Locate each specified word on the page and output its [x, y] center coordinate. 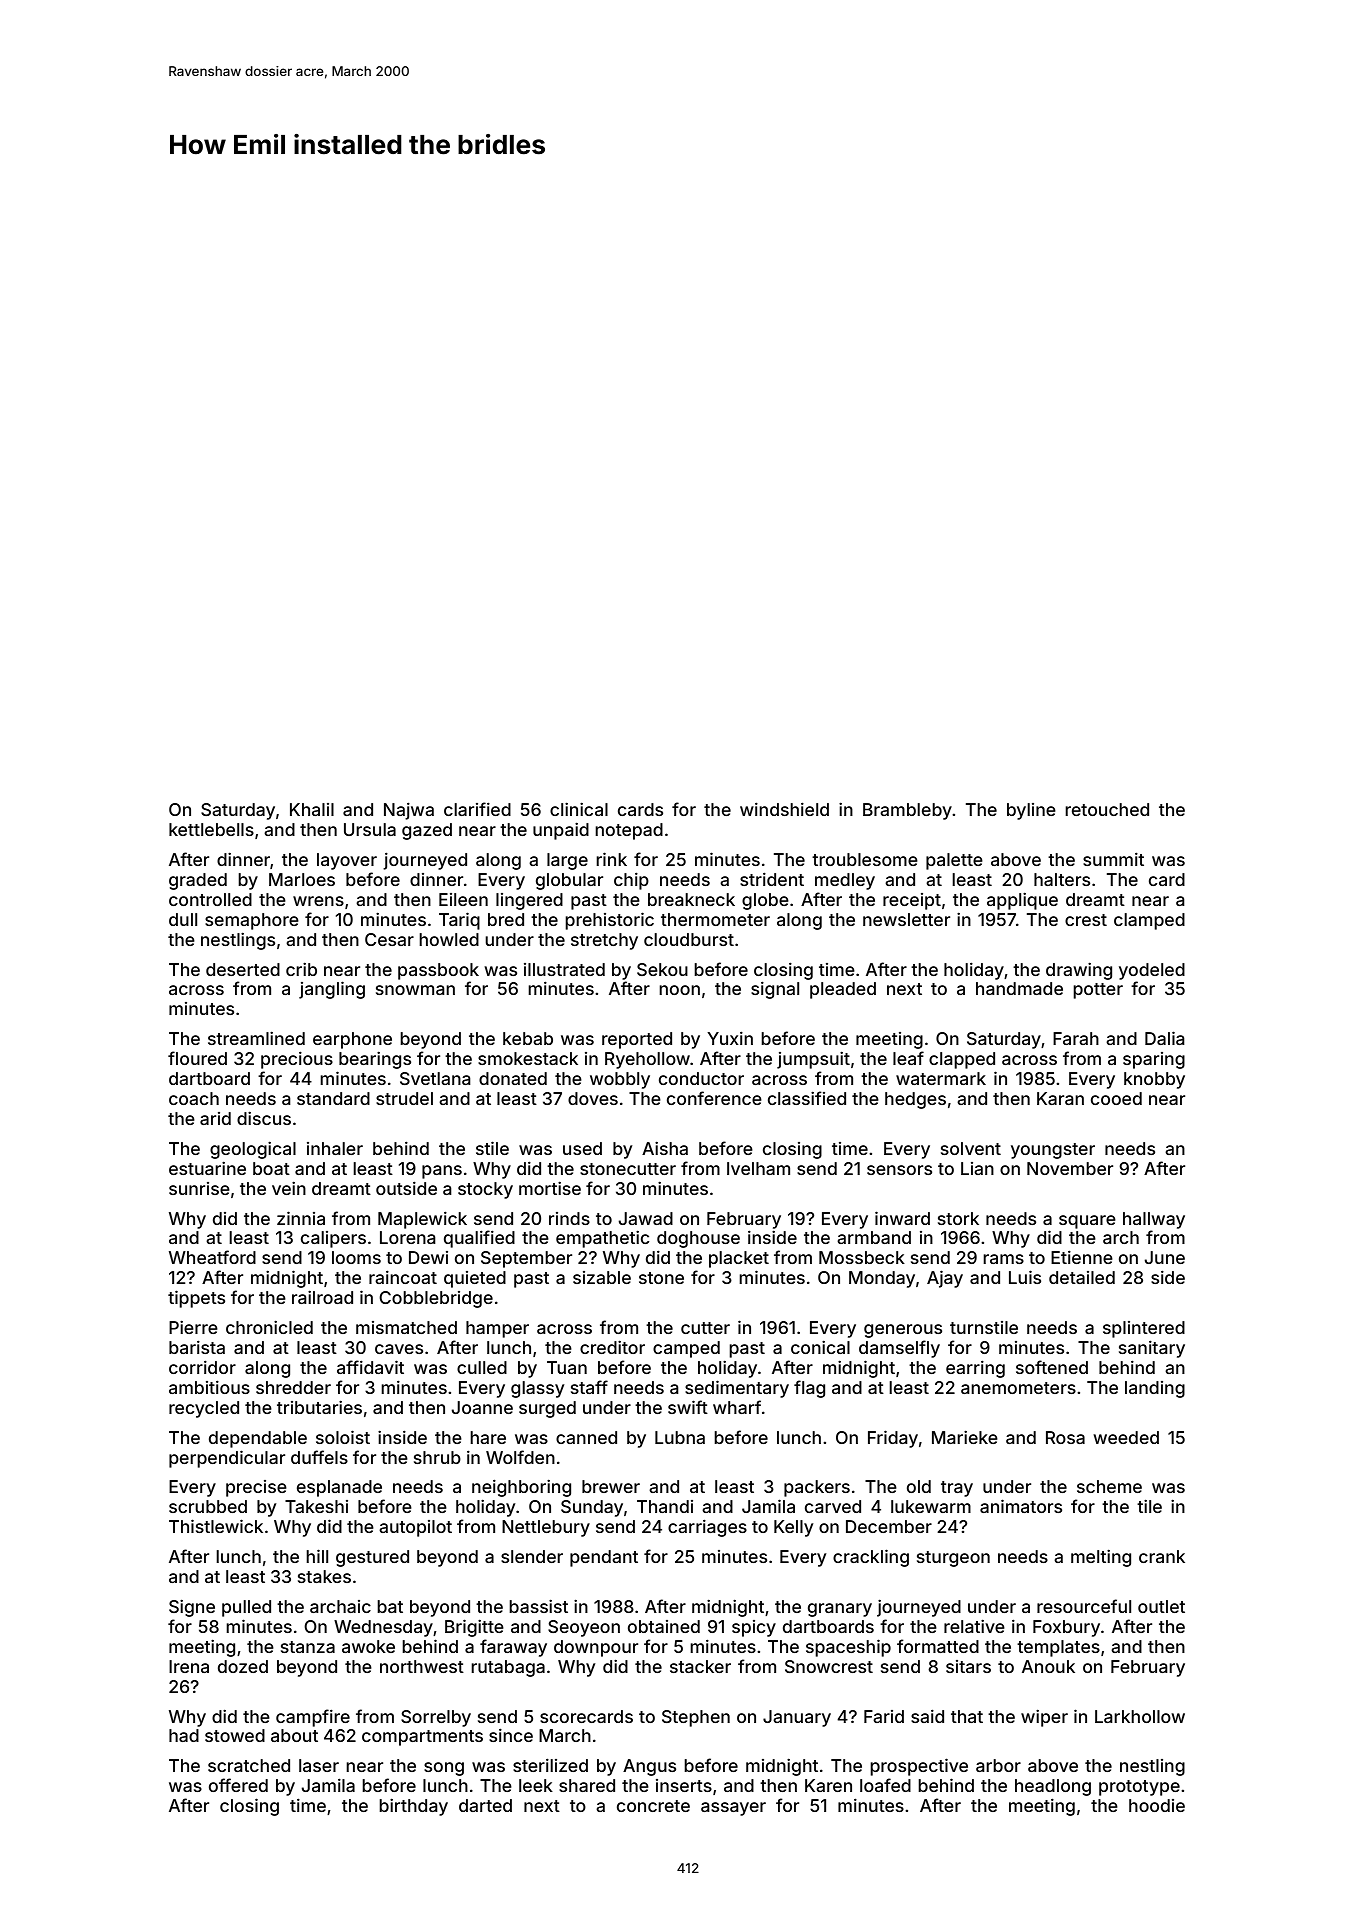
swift [688, 1407]
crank [1162, 1556]
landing [1155, 1389]
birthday [414, 1807]
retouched [1107, 809]
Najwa [409, 811]
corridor [202, 1367]
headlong [1053, 1787]
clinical [579, 809]
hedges [915, 1100]
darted [485, 1805]
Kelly [793, 1528]
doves [593, 1098]
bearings [375, 1060]
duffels [319, 1457]
